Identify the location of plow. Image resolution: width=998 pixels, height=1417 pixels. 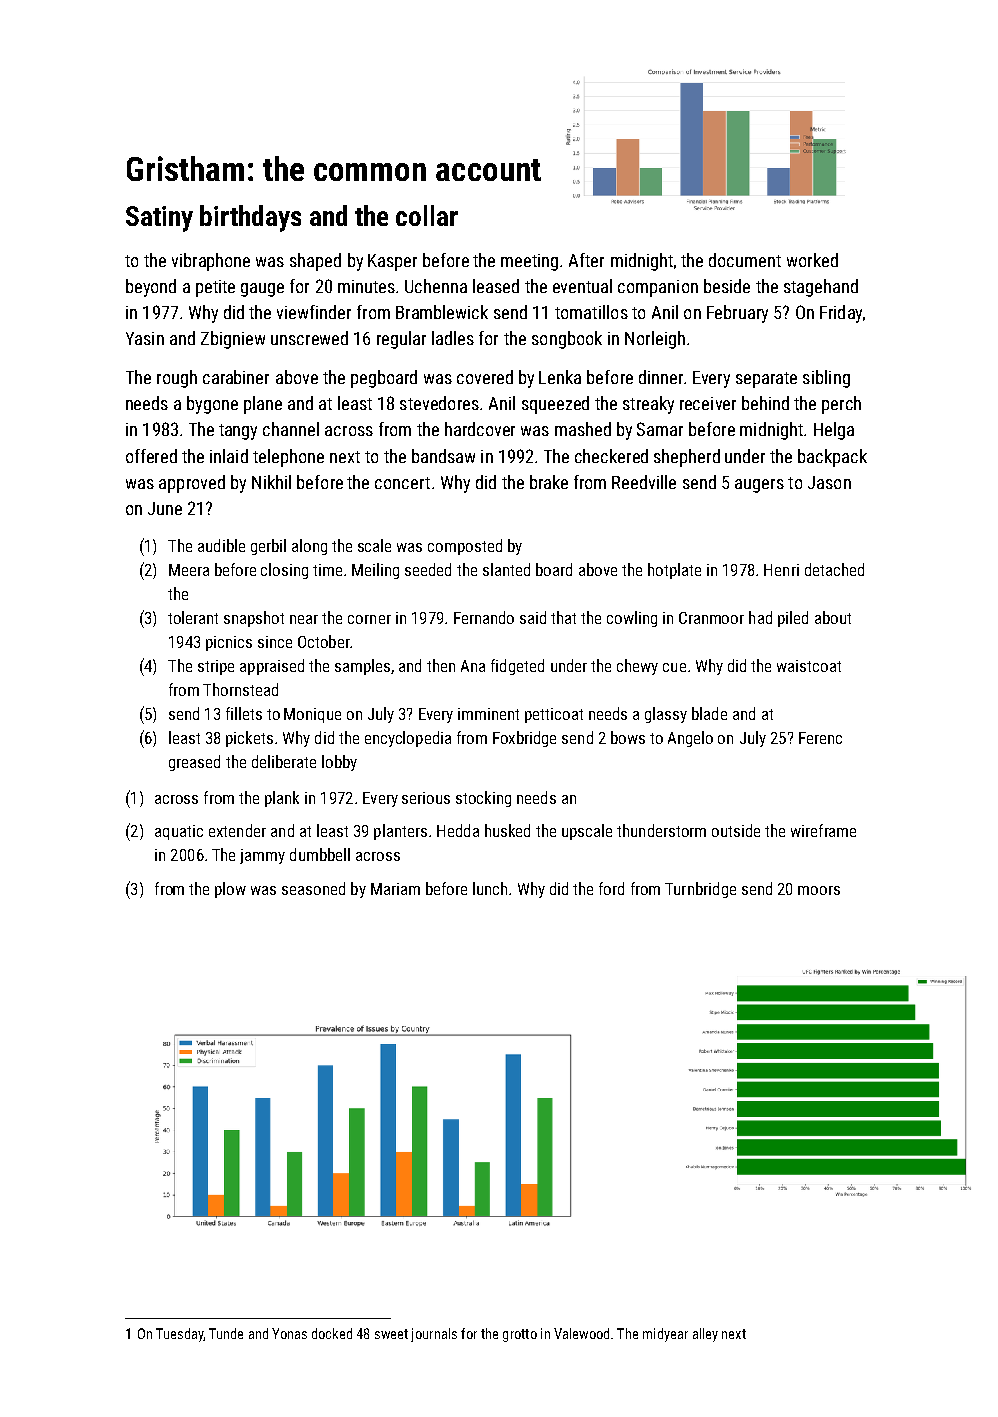
(230, 890).
